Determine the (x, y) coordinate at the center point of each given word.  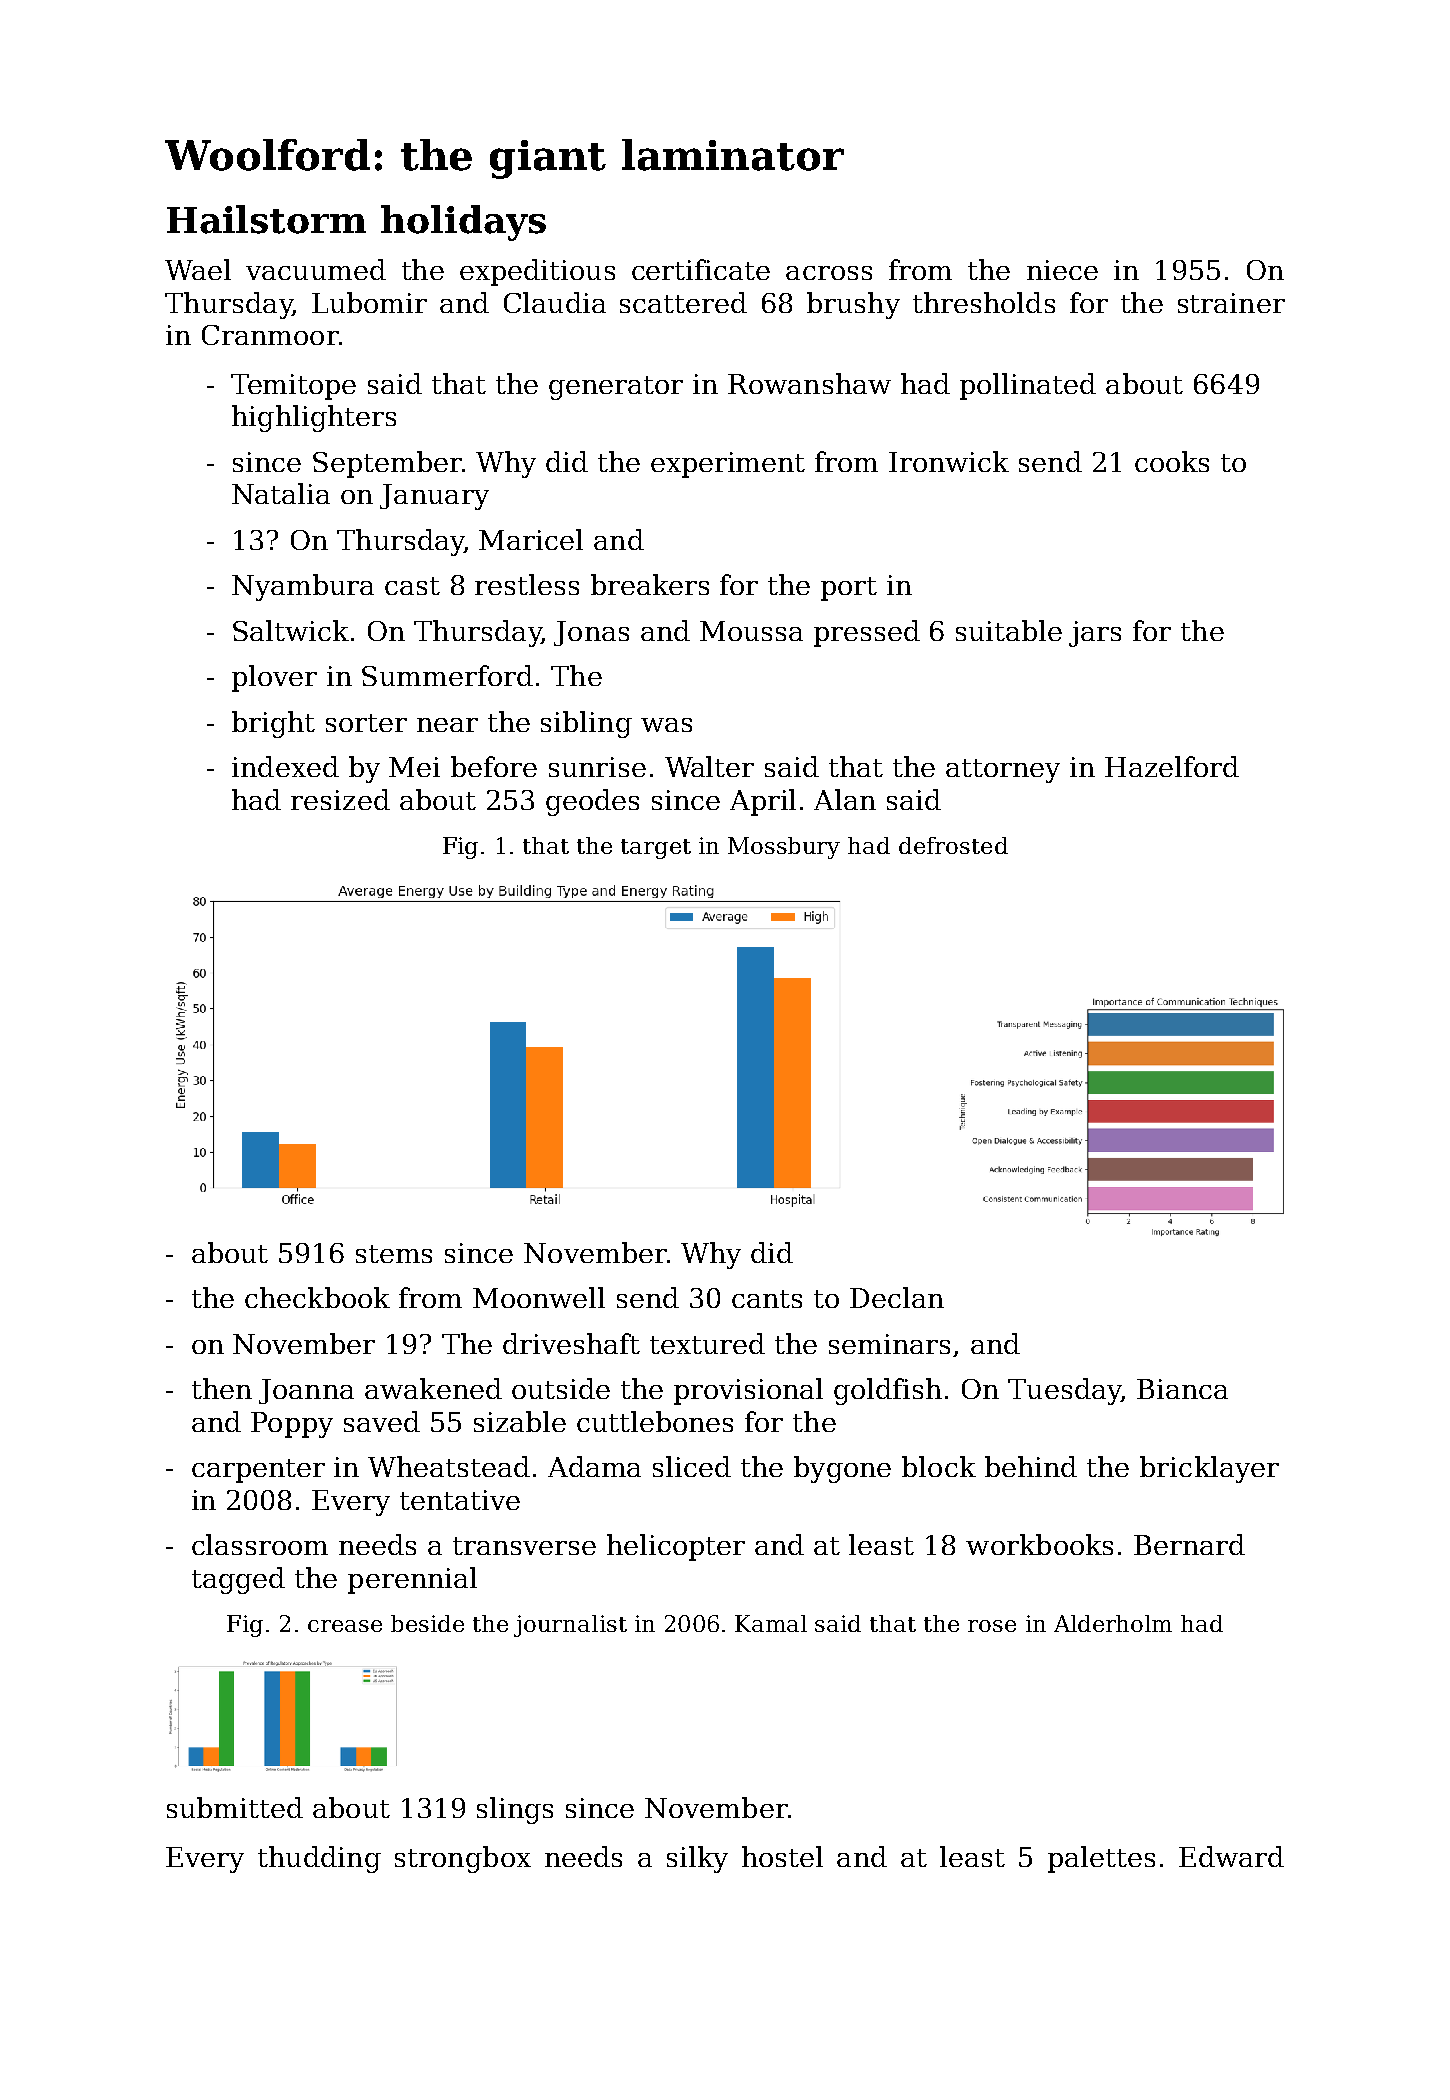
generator (616, 388)
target (656, 849)
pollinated (1028, 386)
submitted (235, 1807)
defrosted (953, 845)
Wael (198, 269)
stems (394, 1254)
